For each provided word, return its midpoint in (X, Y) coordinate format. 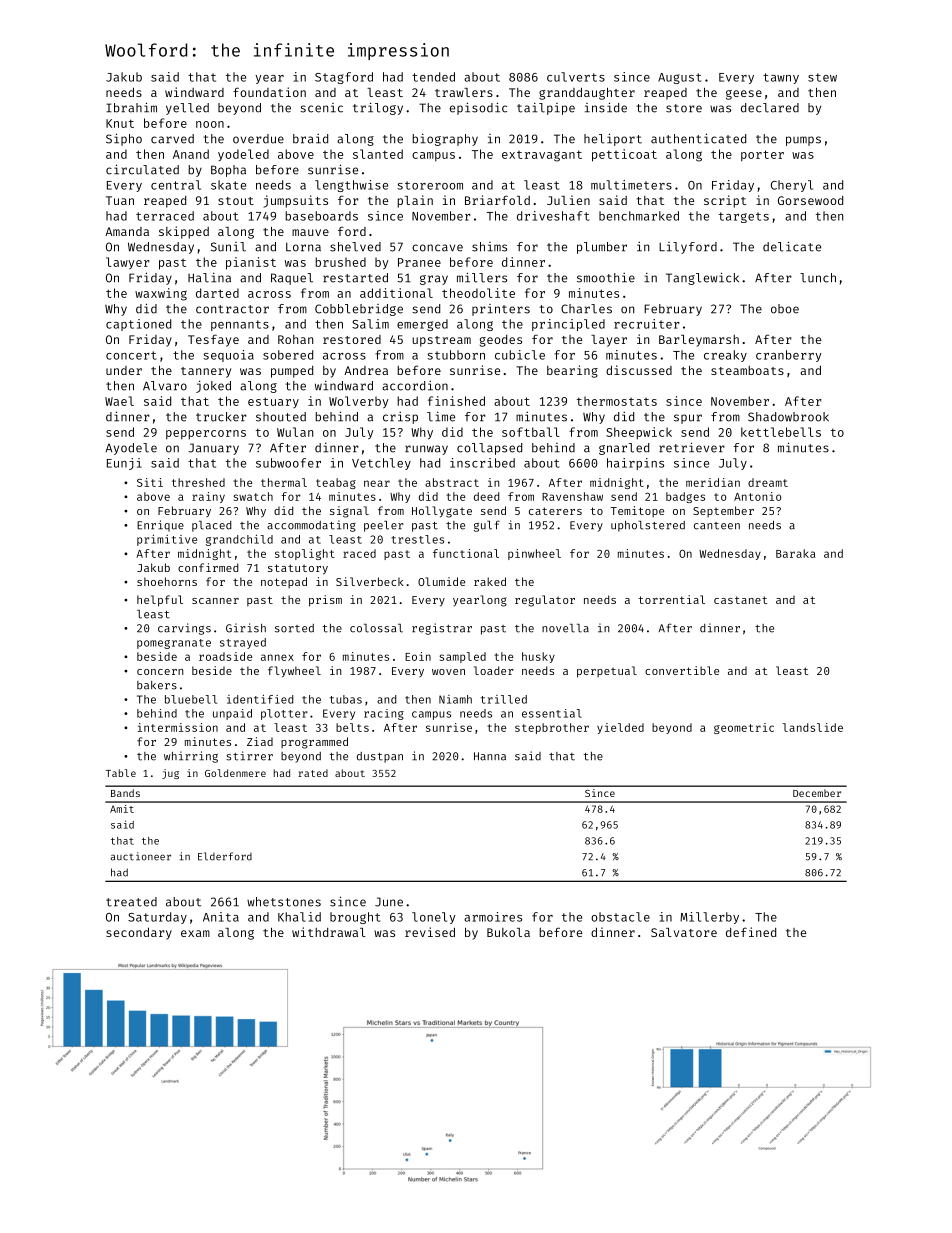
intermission (177, 727)
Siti (150, 482)
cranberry (788, 356)
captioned (138, 325)
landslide (813, 727)
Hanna (490, 756)
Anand (191, 154)
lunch (818, 278)
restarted (355, 278)
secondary (139, 933)
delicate (792, 246)
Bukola (508, 932)
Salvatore (684, 932)
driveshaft (553, 216)
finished (456, 401)
